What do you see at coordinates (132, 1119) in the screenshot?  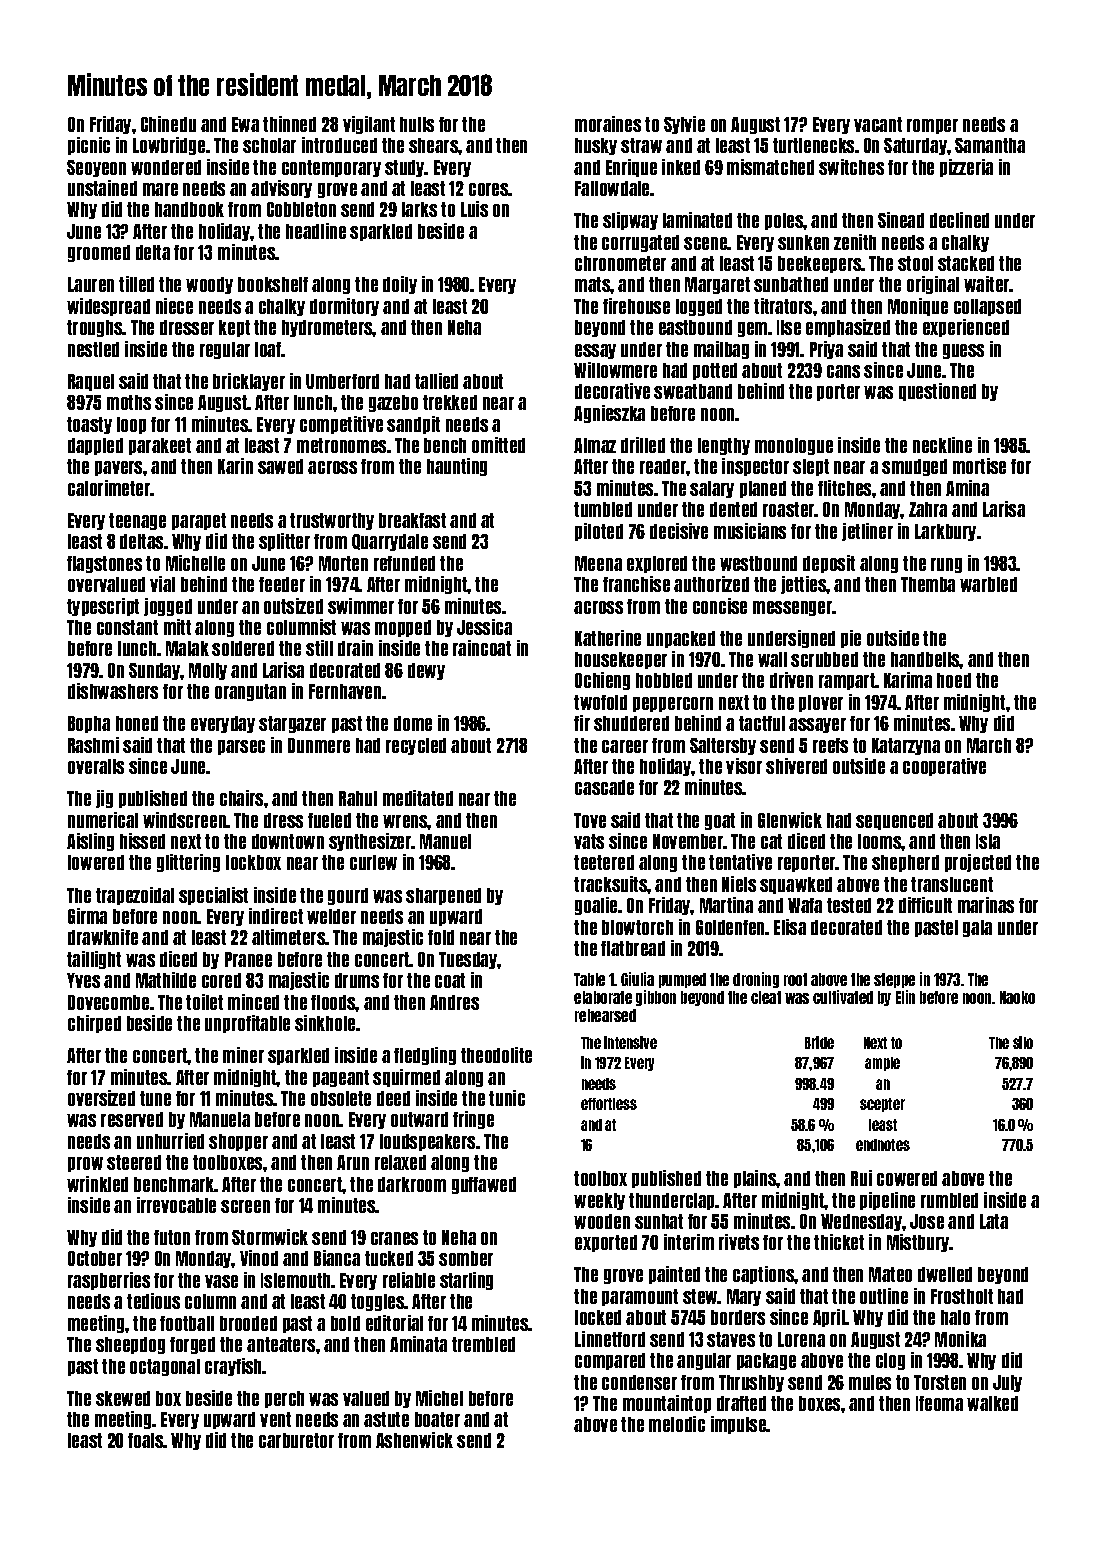 I see `reserved` at bounding box center [132, 1119].
